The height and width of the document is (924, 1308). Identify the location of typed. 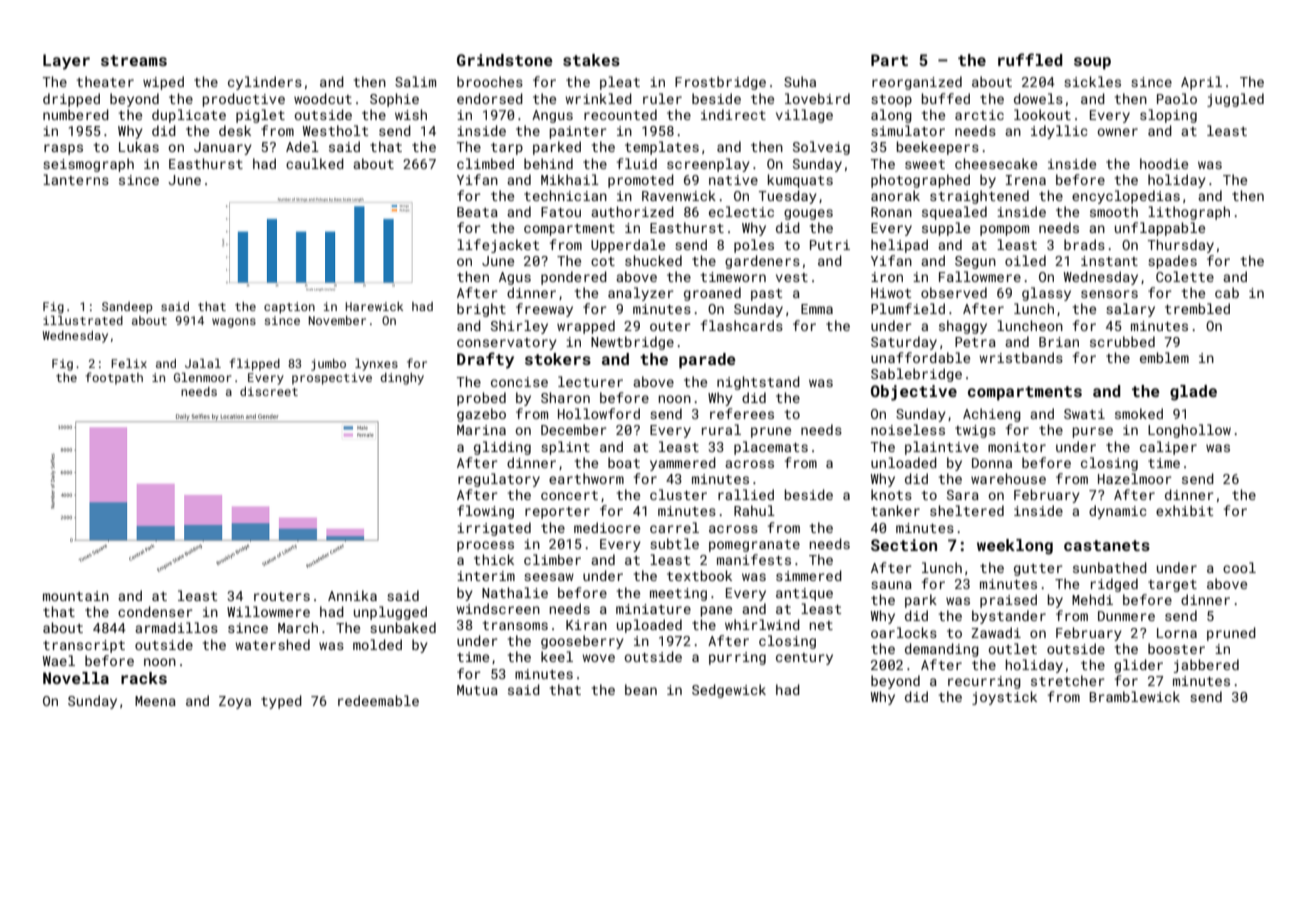
(281, 702).
